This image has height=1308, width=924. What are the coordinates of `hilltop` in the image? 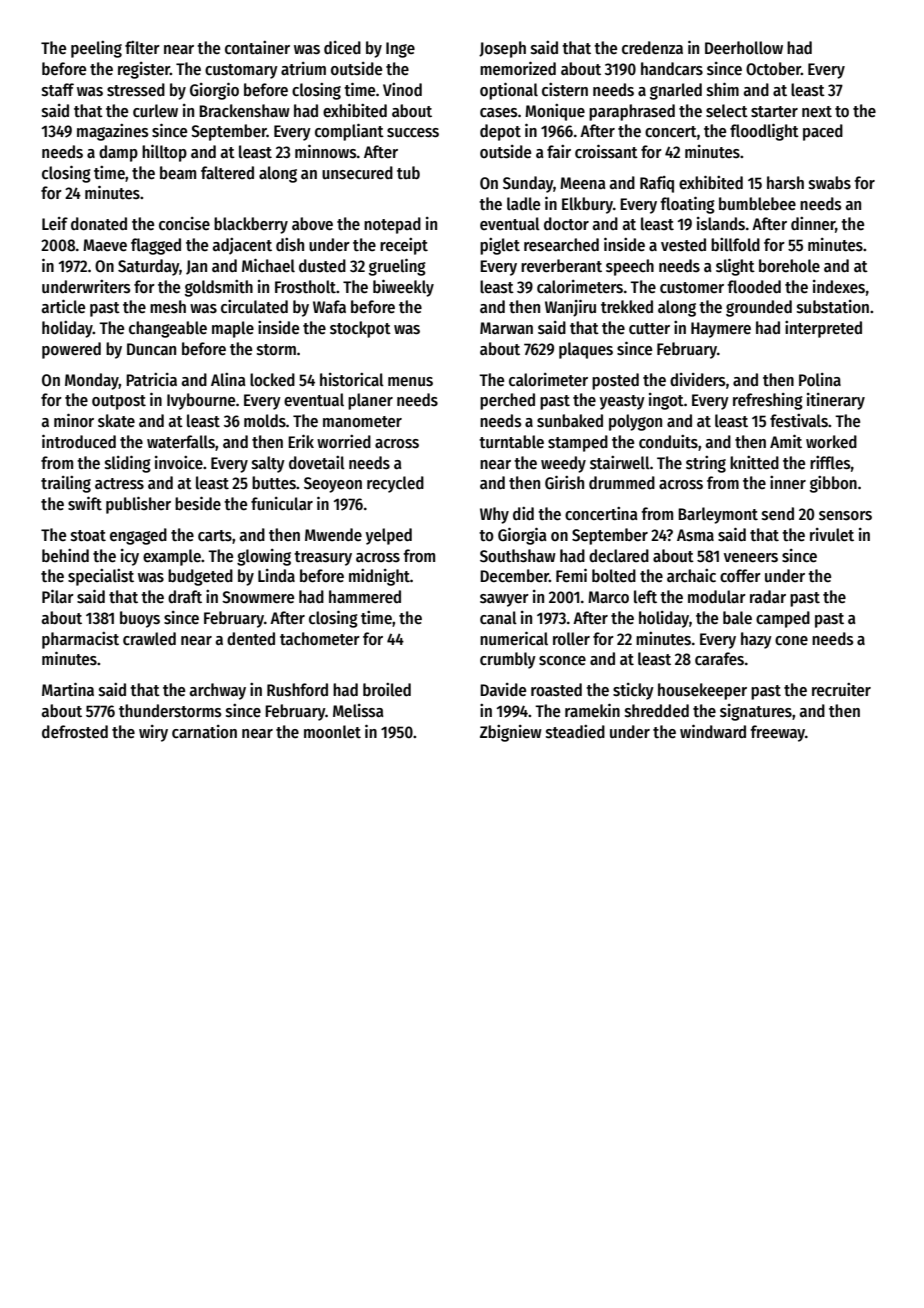 It's located at (164, 153).
